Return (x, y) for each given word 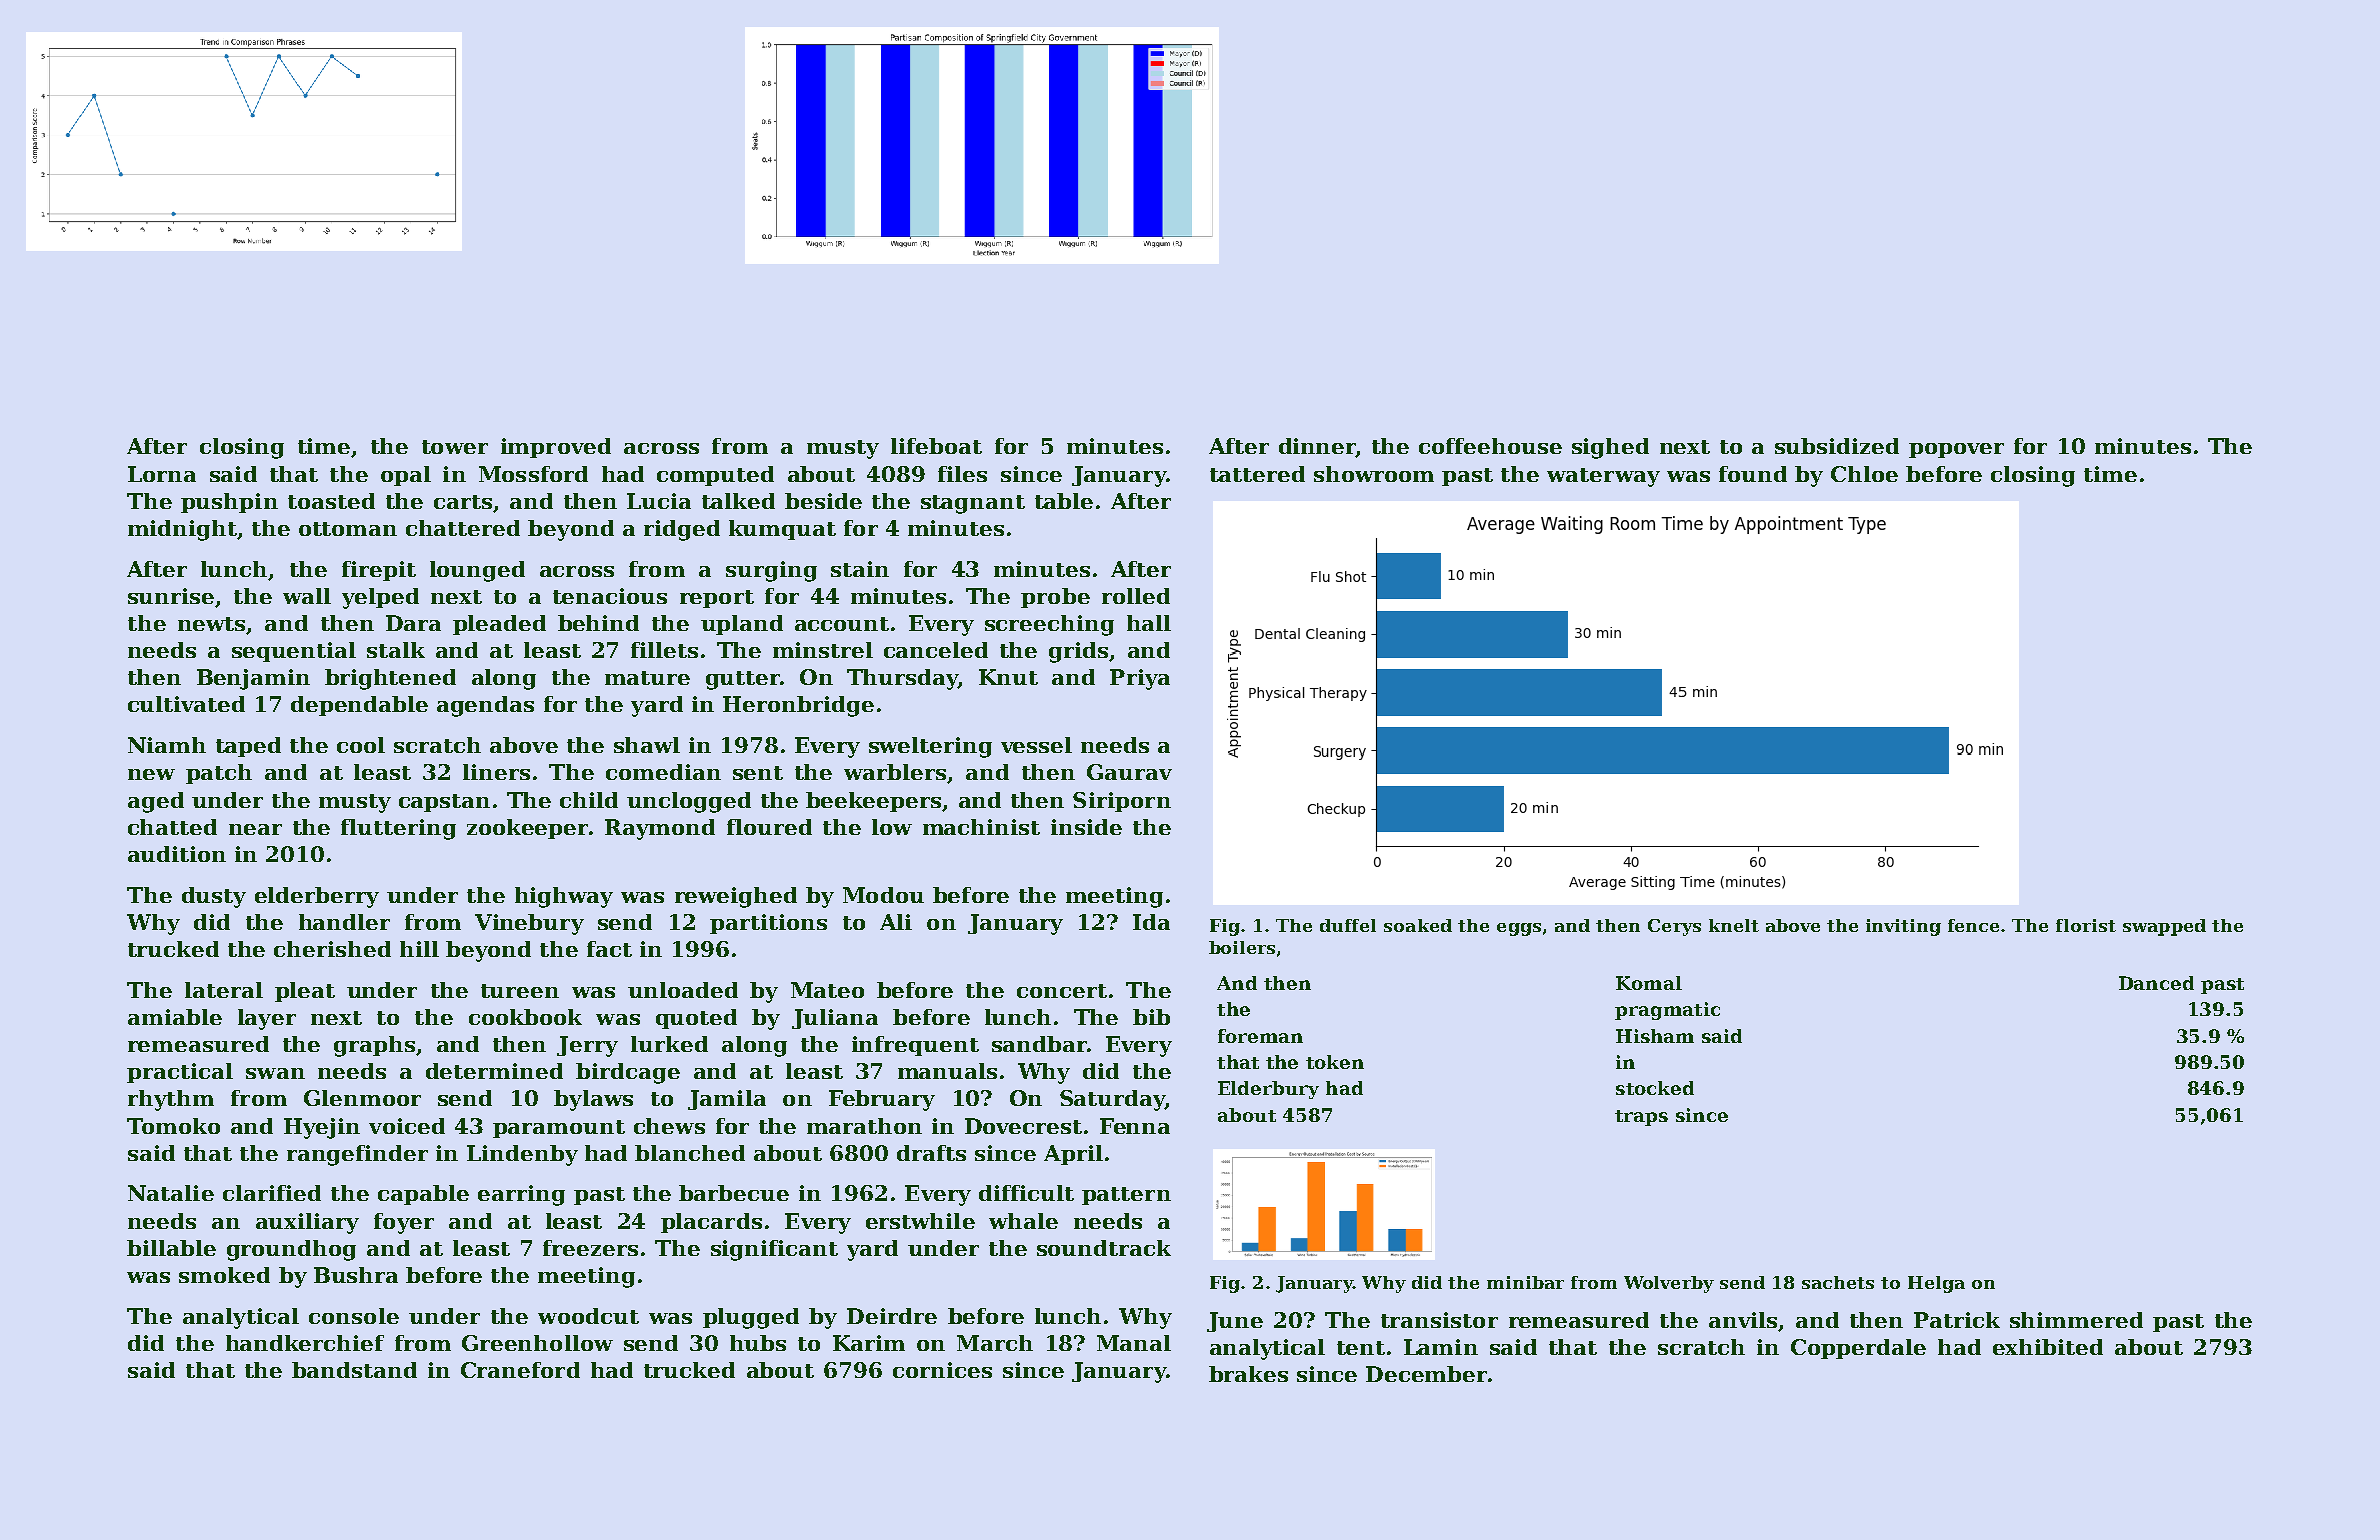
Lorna (162, 474)
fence (1973, 925)
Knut (1008, 677)
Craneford (520, 1370)
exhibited (2048, 1347)
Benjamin (253, 679)
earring (521, 1195)
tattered (1257, 474)
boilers (1242, 947)
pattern (1126, 1196)
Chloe (1864, 474)
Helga (1936, 1284)
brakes (1248, 1374)
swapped (2164, 927)
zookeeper (527, 829)
